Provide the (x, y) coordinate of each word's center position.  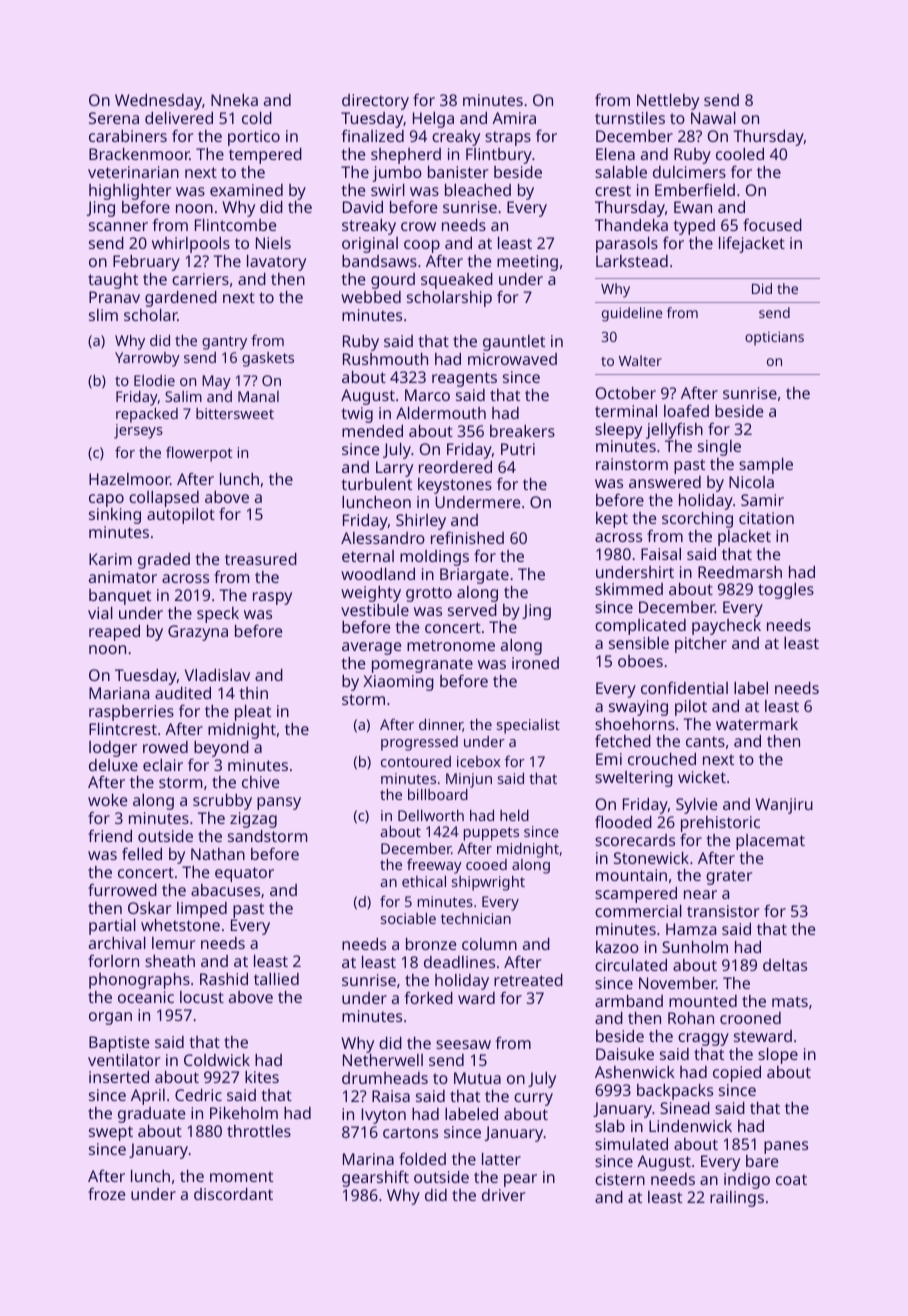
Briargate (474, 576)
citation (766, 518)
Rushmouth (385, 359)
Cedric (198, 1095)
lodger (113, 749)
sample (766, 466)
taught (113, 281)
